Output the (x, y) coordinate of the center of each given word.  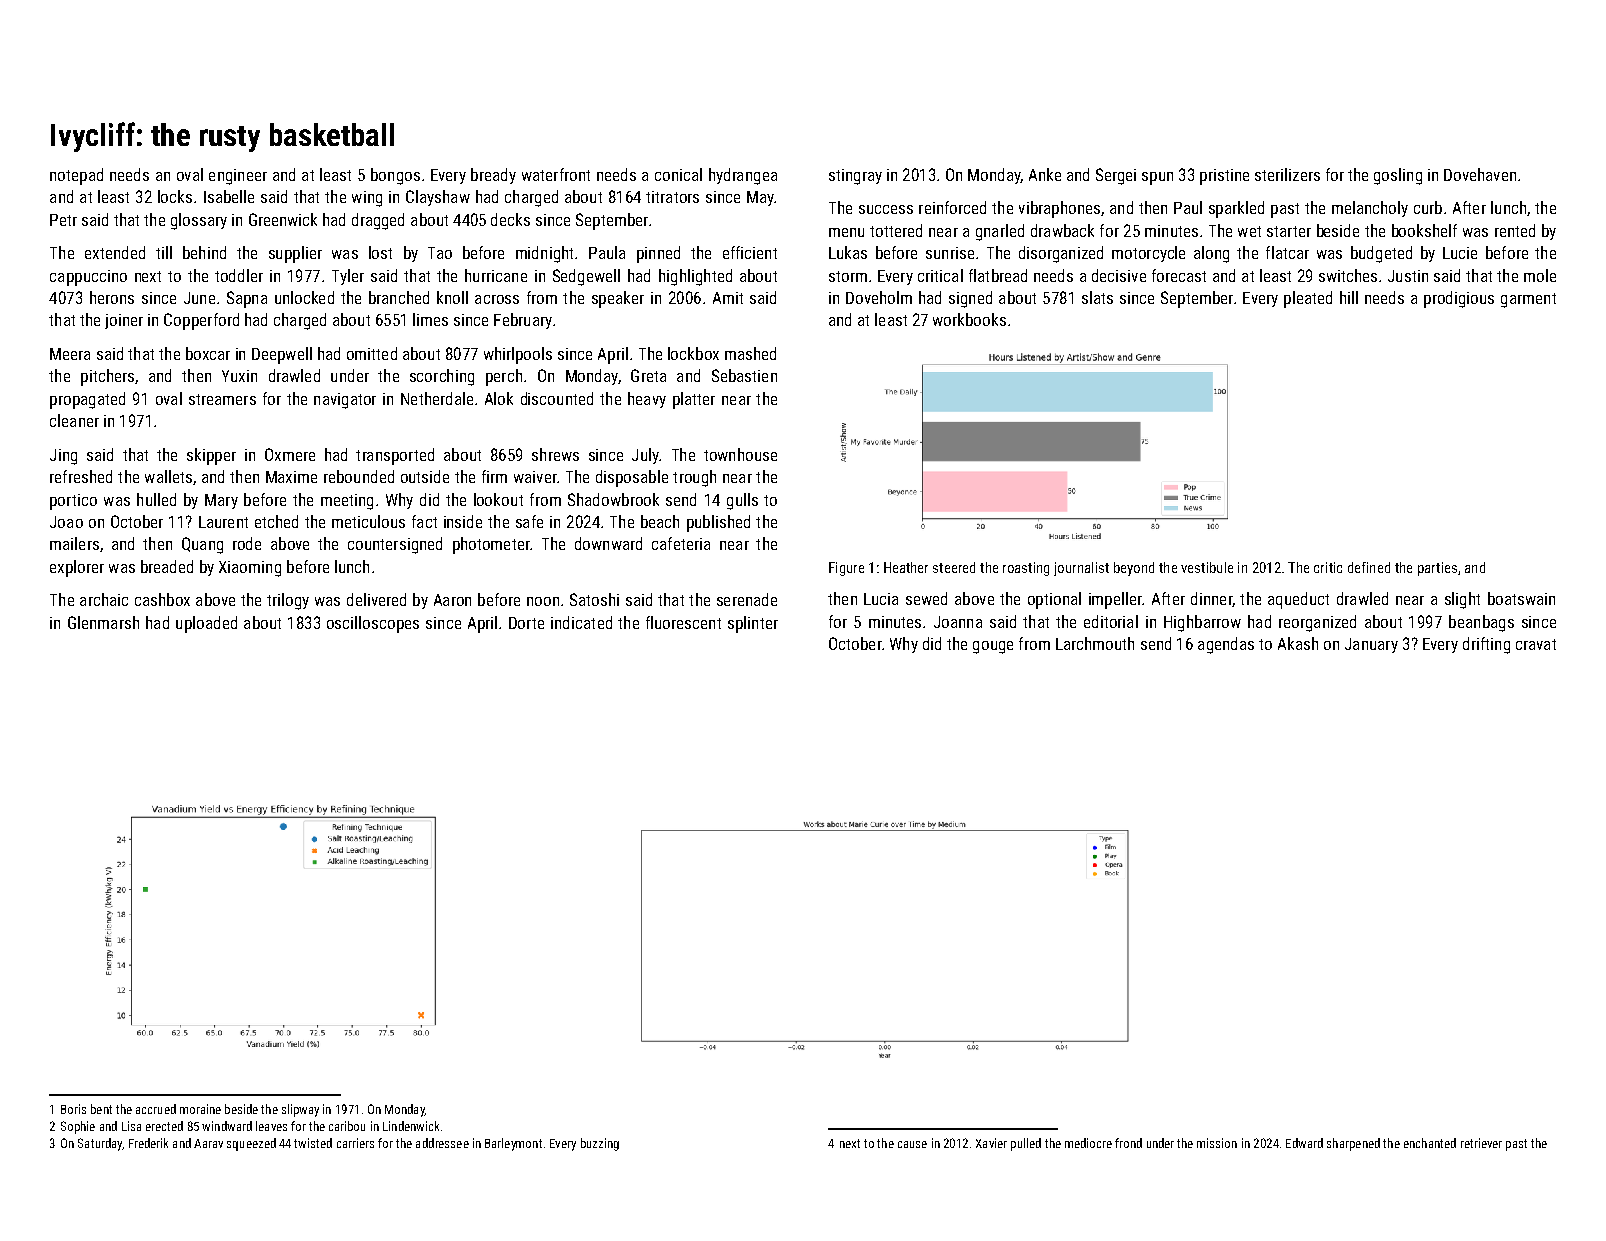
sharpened (1353, 1144)
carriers (355, 1143)
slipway (300, 1110)
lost (380, 252)
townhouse (740, 454)
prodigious (1459, 299)
